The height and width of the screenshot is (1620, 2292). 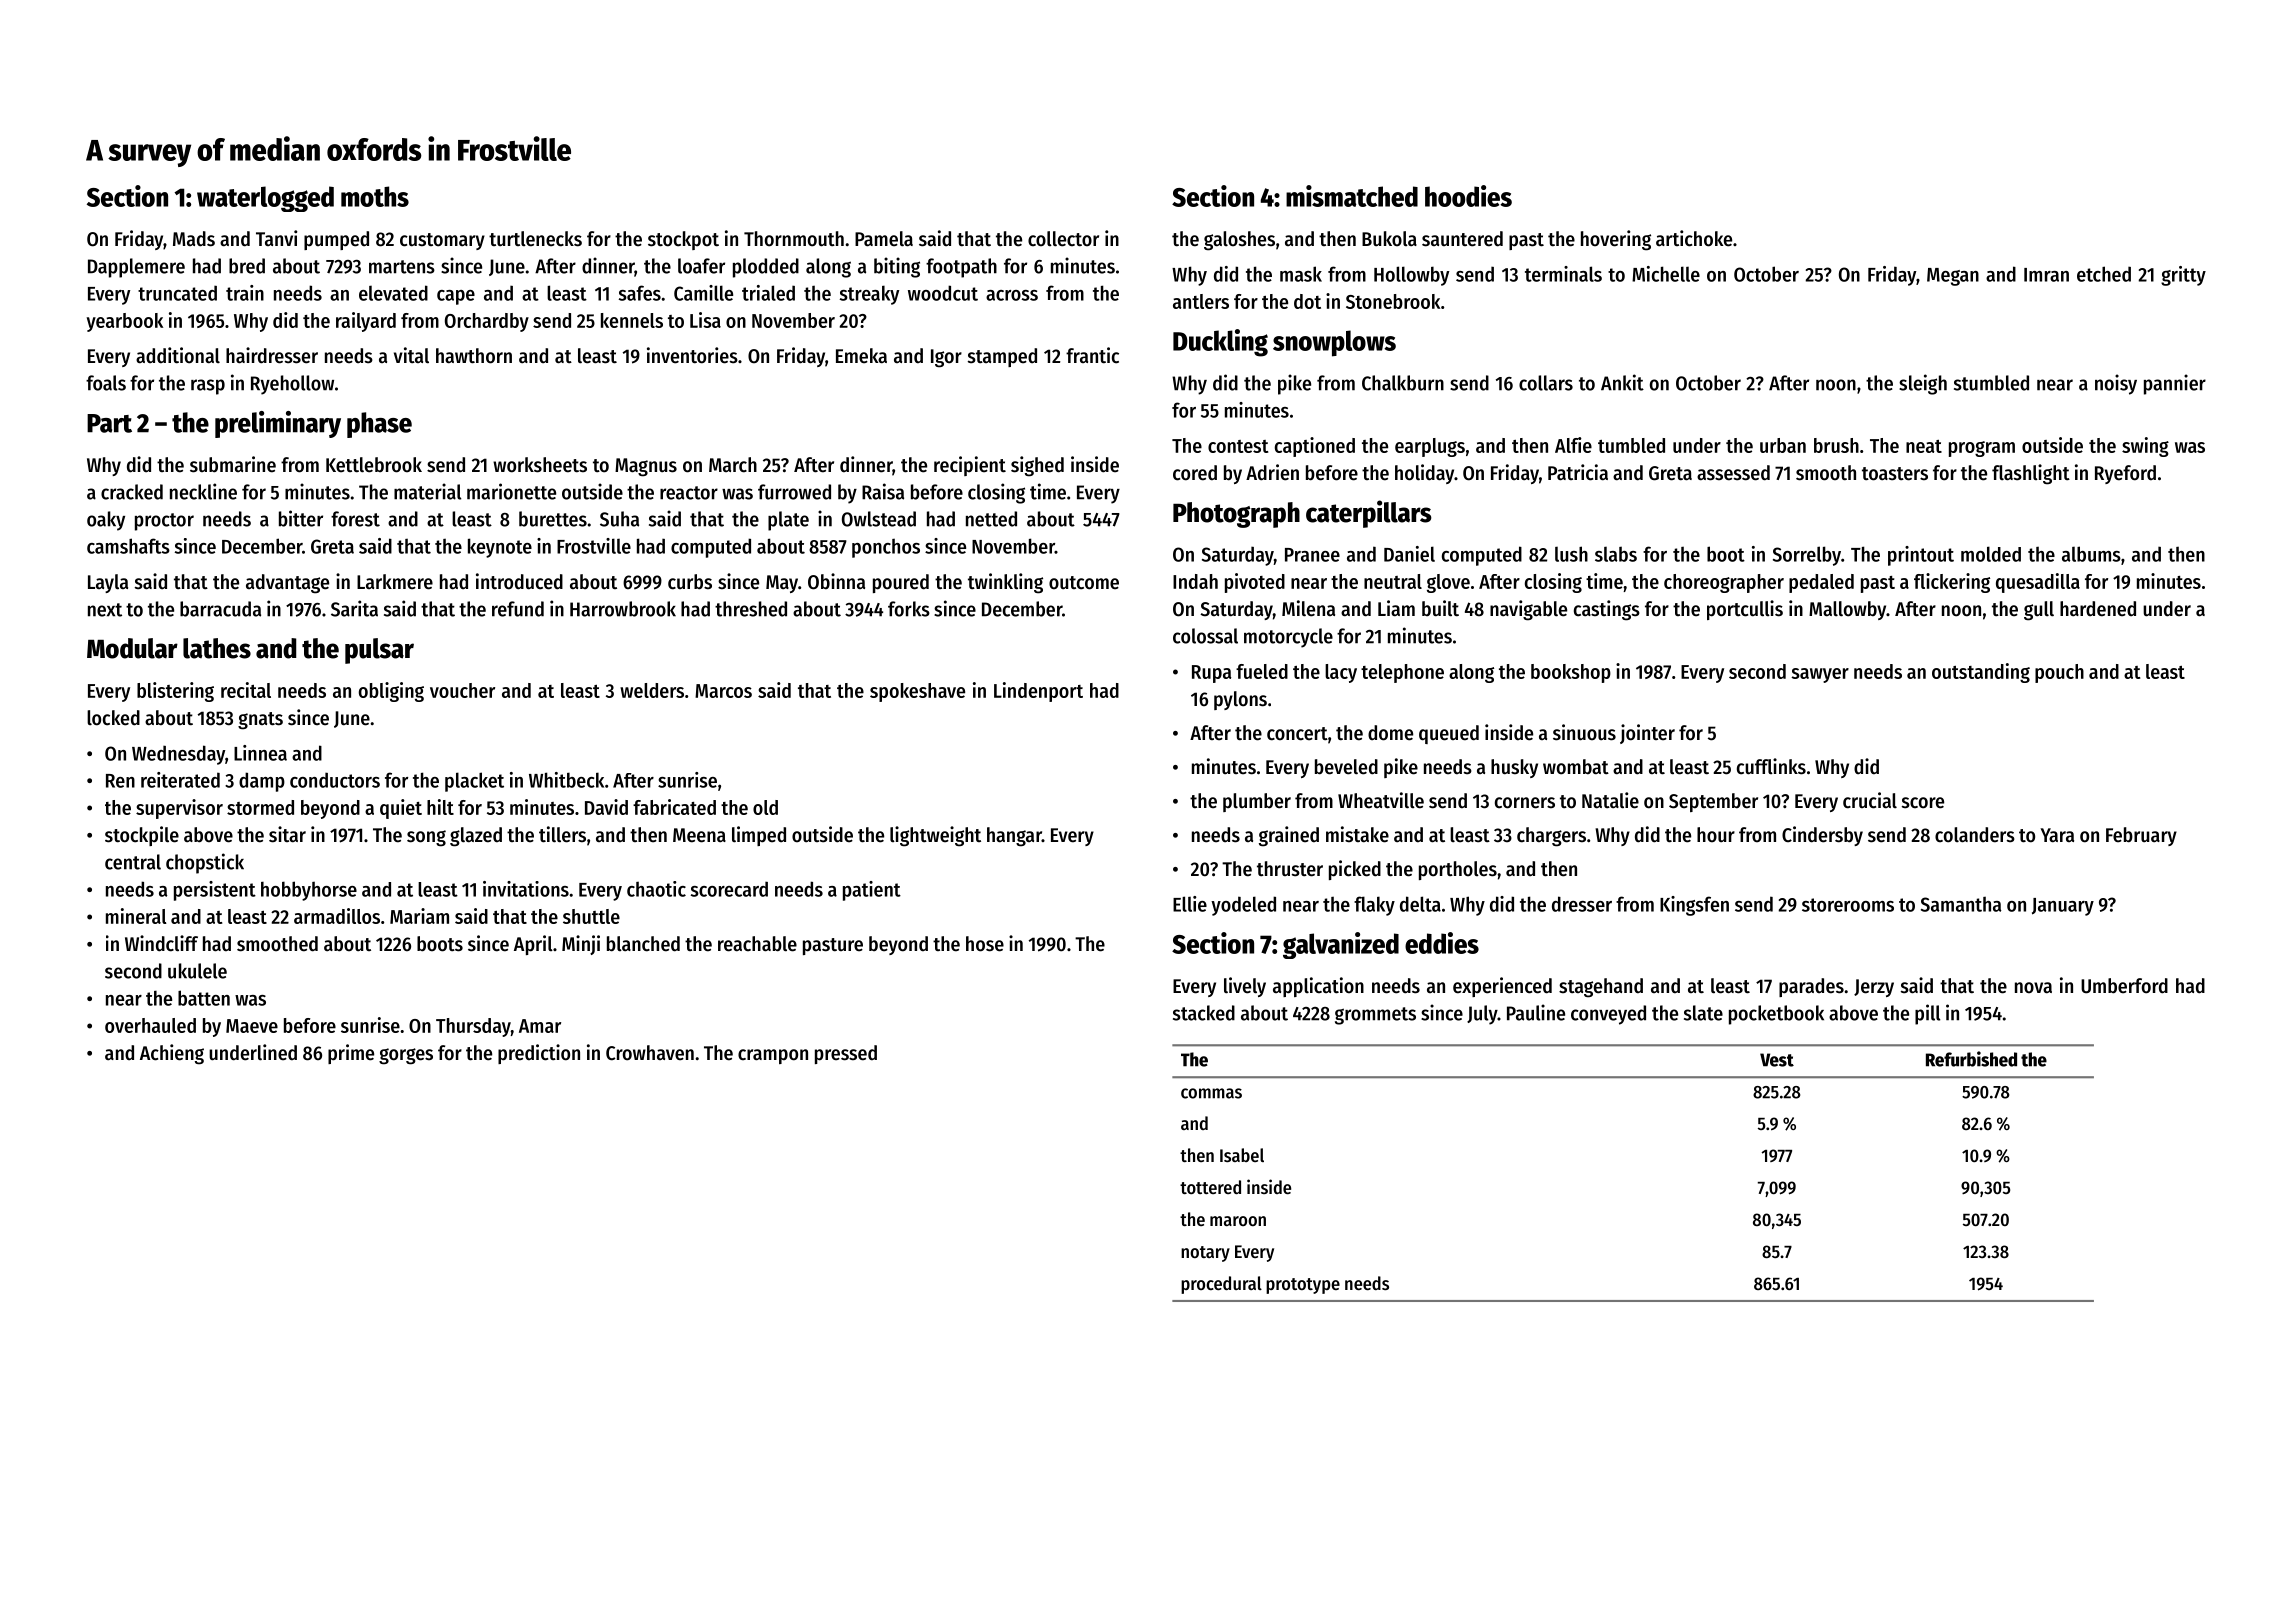 What do you see at coordinates (2183, 276) in the screenshot?
I see `gritty` at bounding box center [2183, 276].
